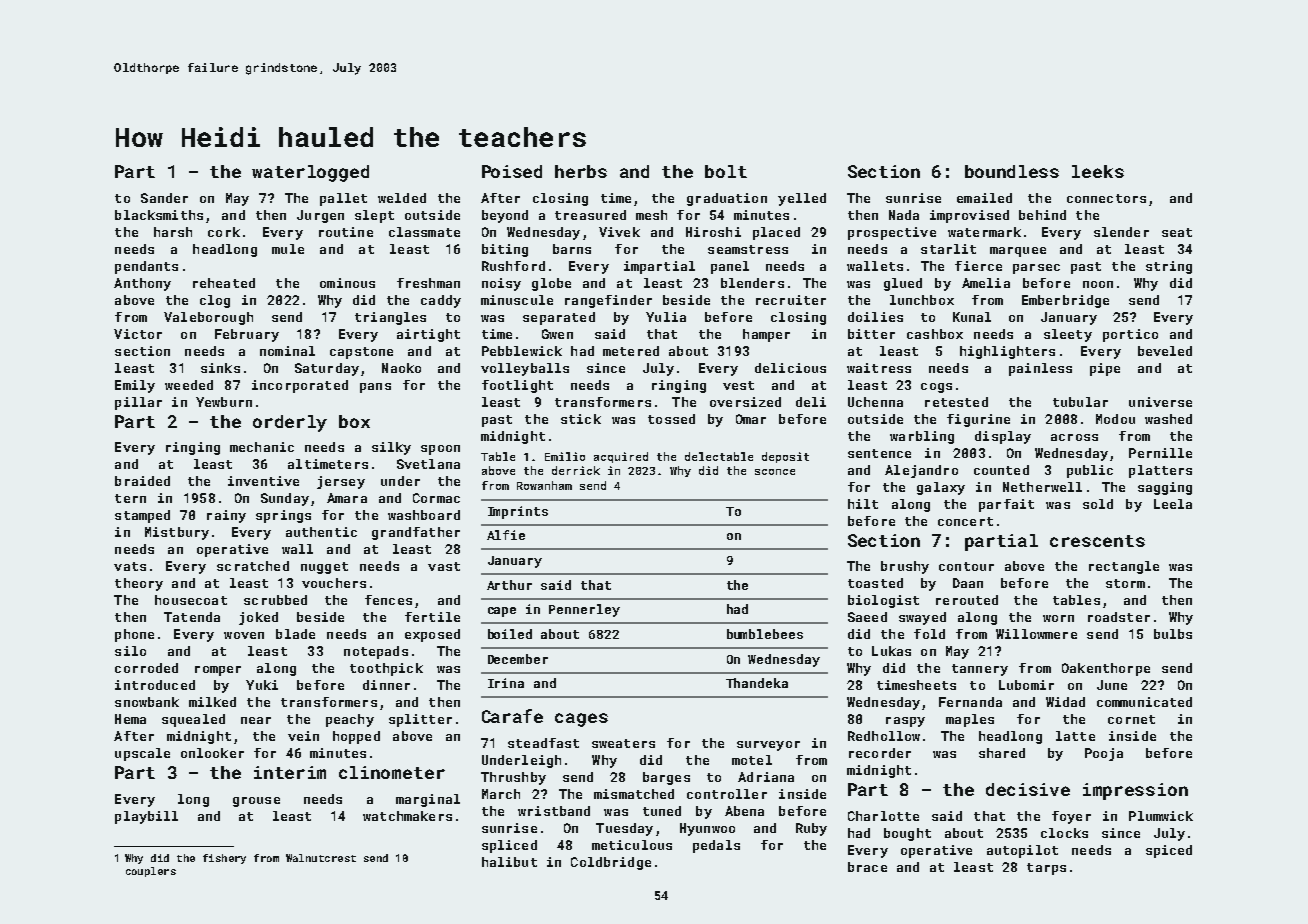 This page has height=924, width=1308. I want to click on phone, so click(134, 635).
